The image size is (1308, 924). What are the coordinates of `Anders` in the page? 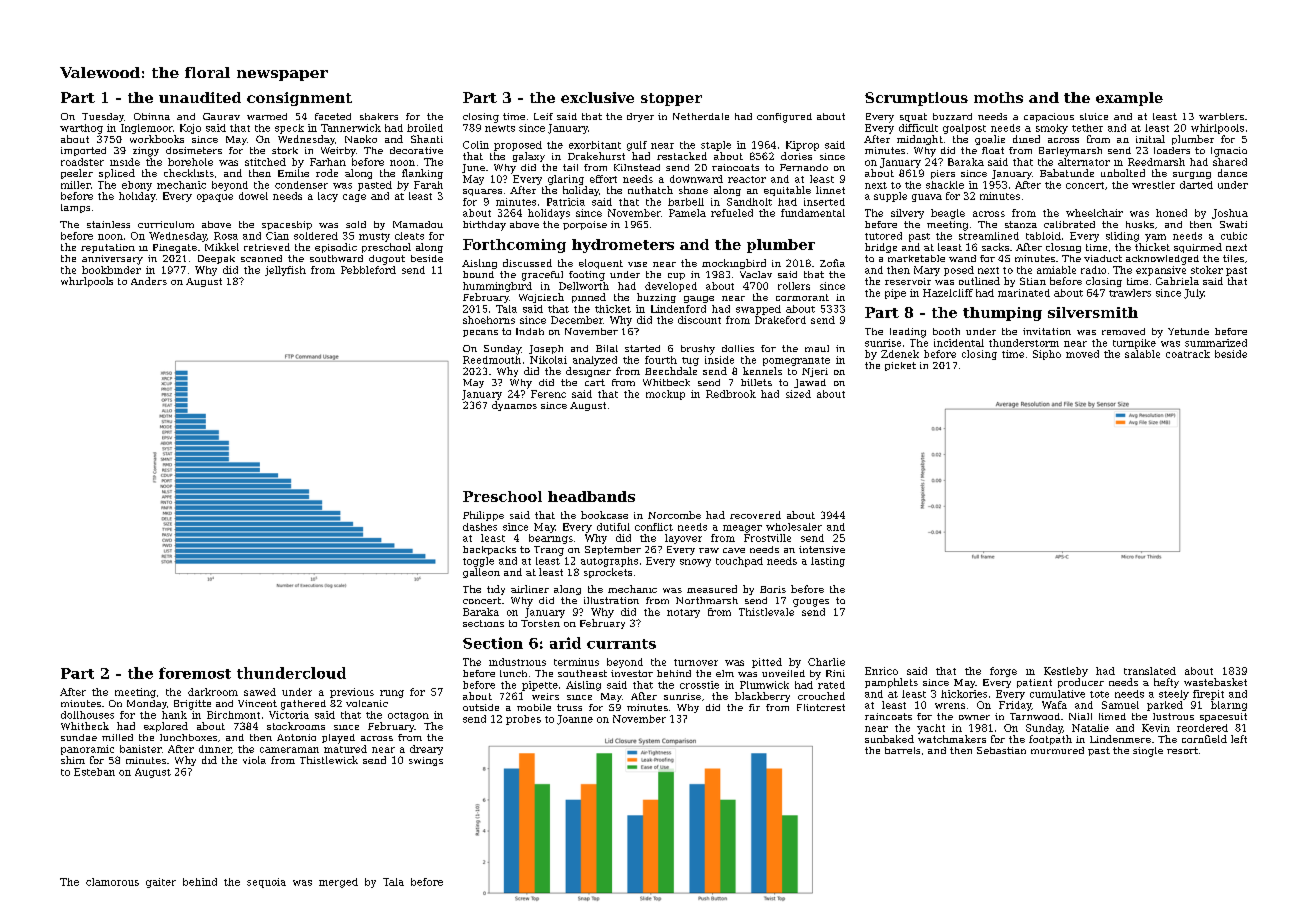 It's located at (149, 281).
